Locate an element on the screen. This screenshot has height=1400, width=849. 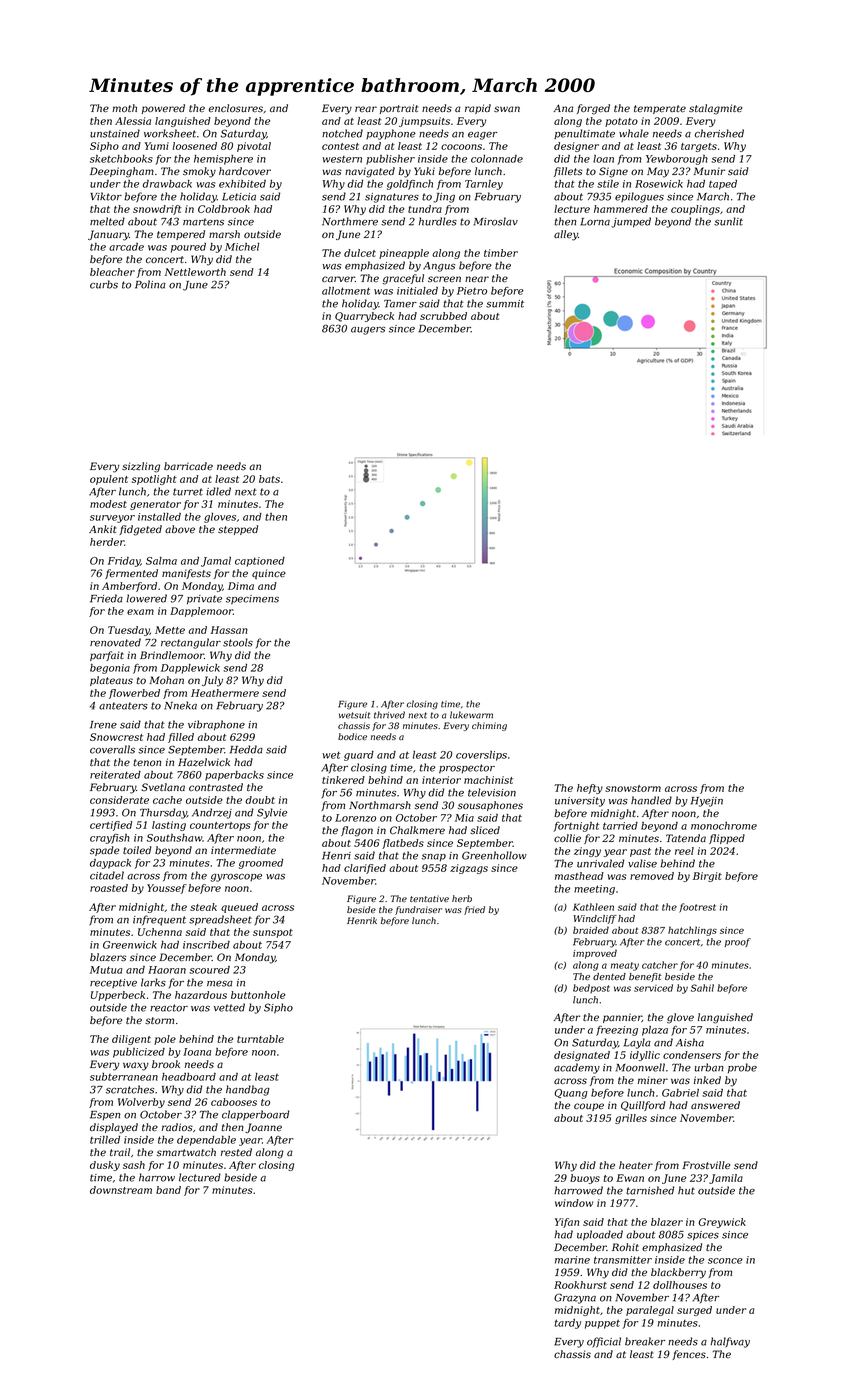
diligent is located at coordinates (131, 1040).
